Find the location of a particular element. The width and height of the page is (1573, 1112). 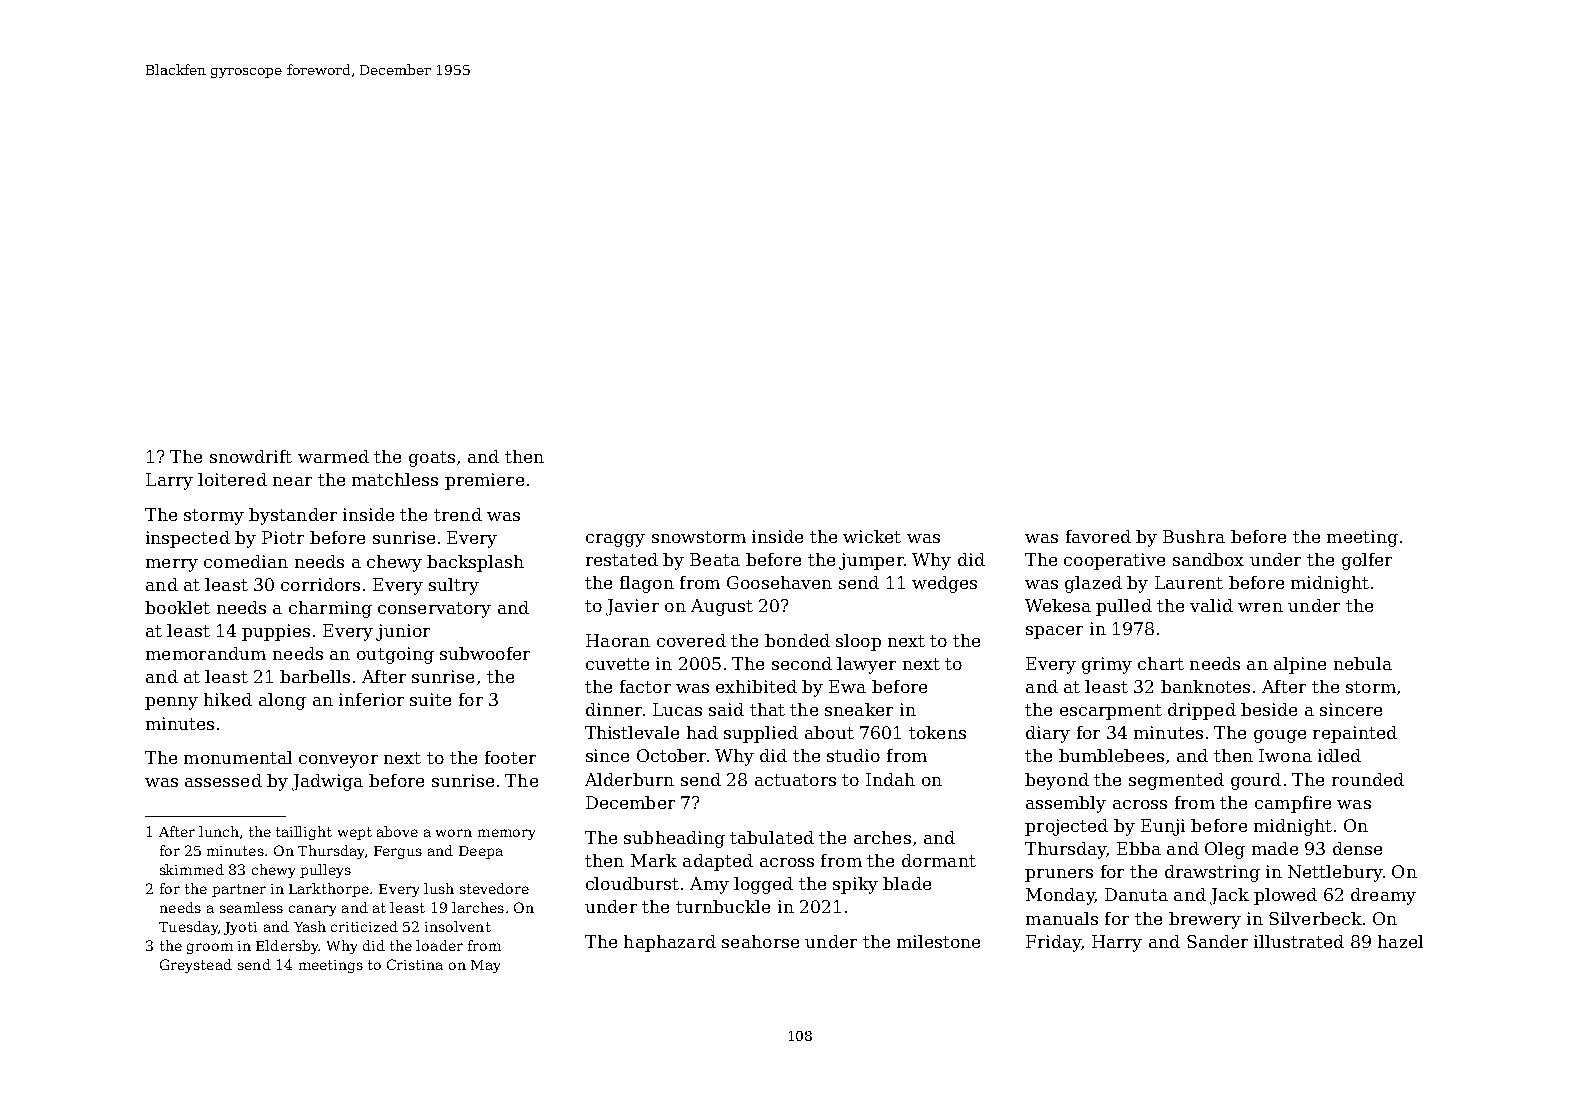

Greystead is located at coordinates (196, 966).
